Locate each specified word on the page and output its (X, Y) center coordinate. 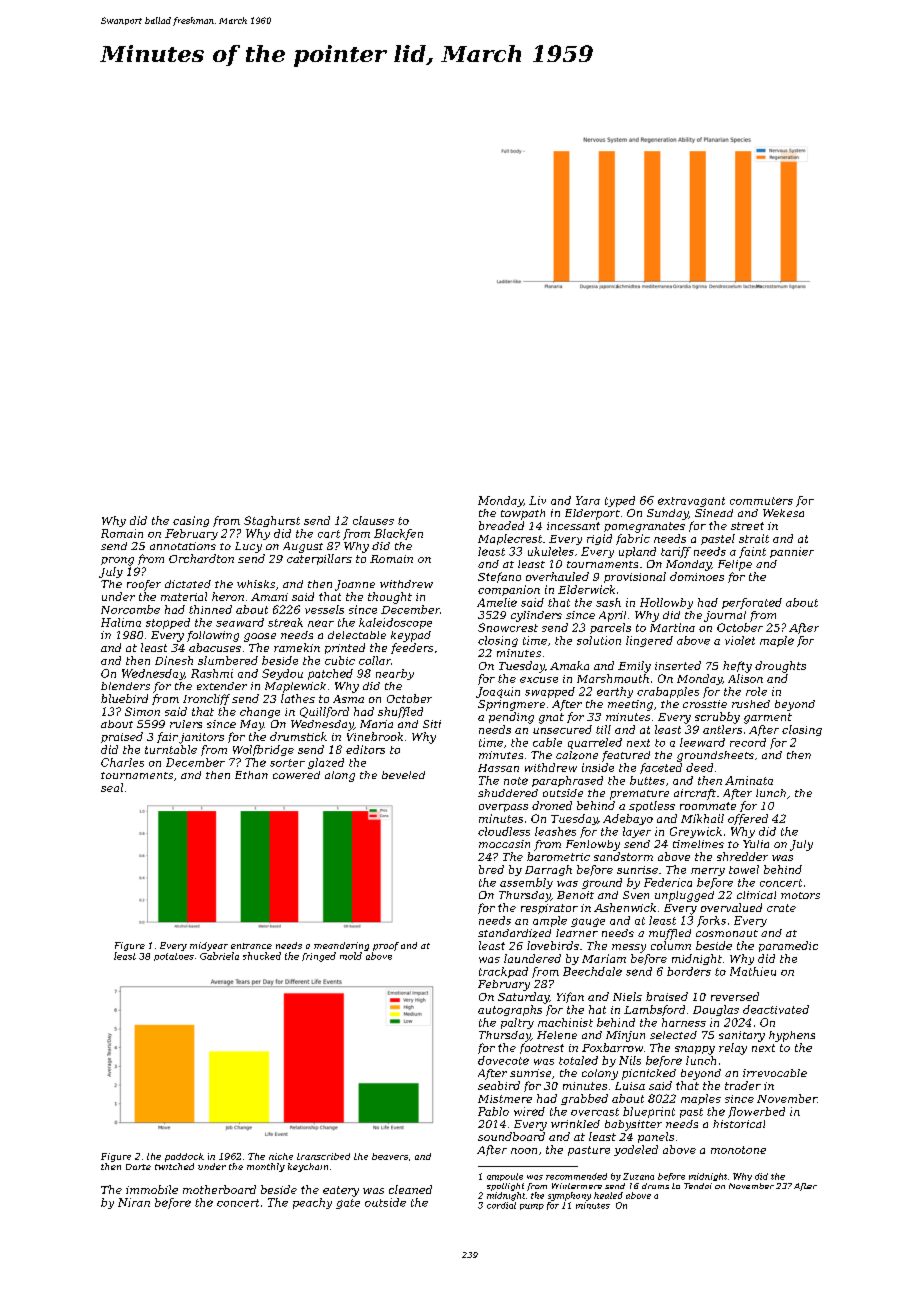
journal (725, 616)
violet (740, 640)
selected (673, 1035)
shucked (262, 956)
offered (748, 819)
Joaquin (498, 692)
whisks (256, 584)
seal (112, 787)
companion (509, 590)
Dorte (138, 1167)
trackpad (503, 972)
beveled (403, 775)
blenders (125, 686)
